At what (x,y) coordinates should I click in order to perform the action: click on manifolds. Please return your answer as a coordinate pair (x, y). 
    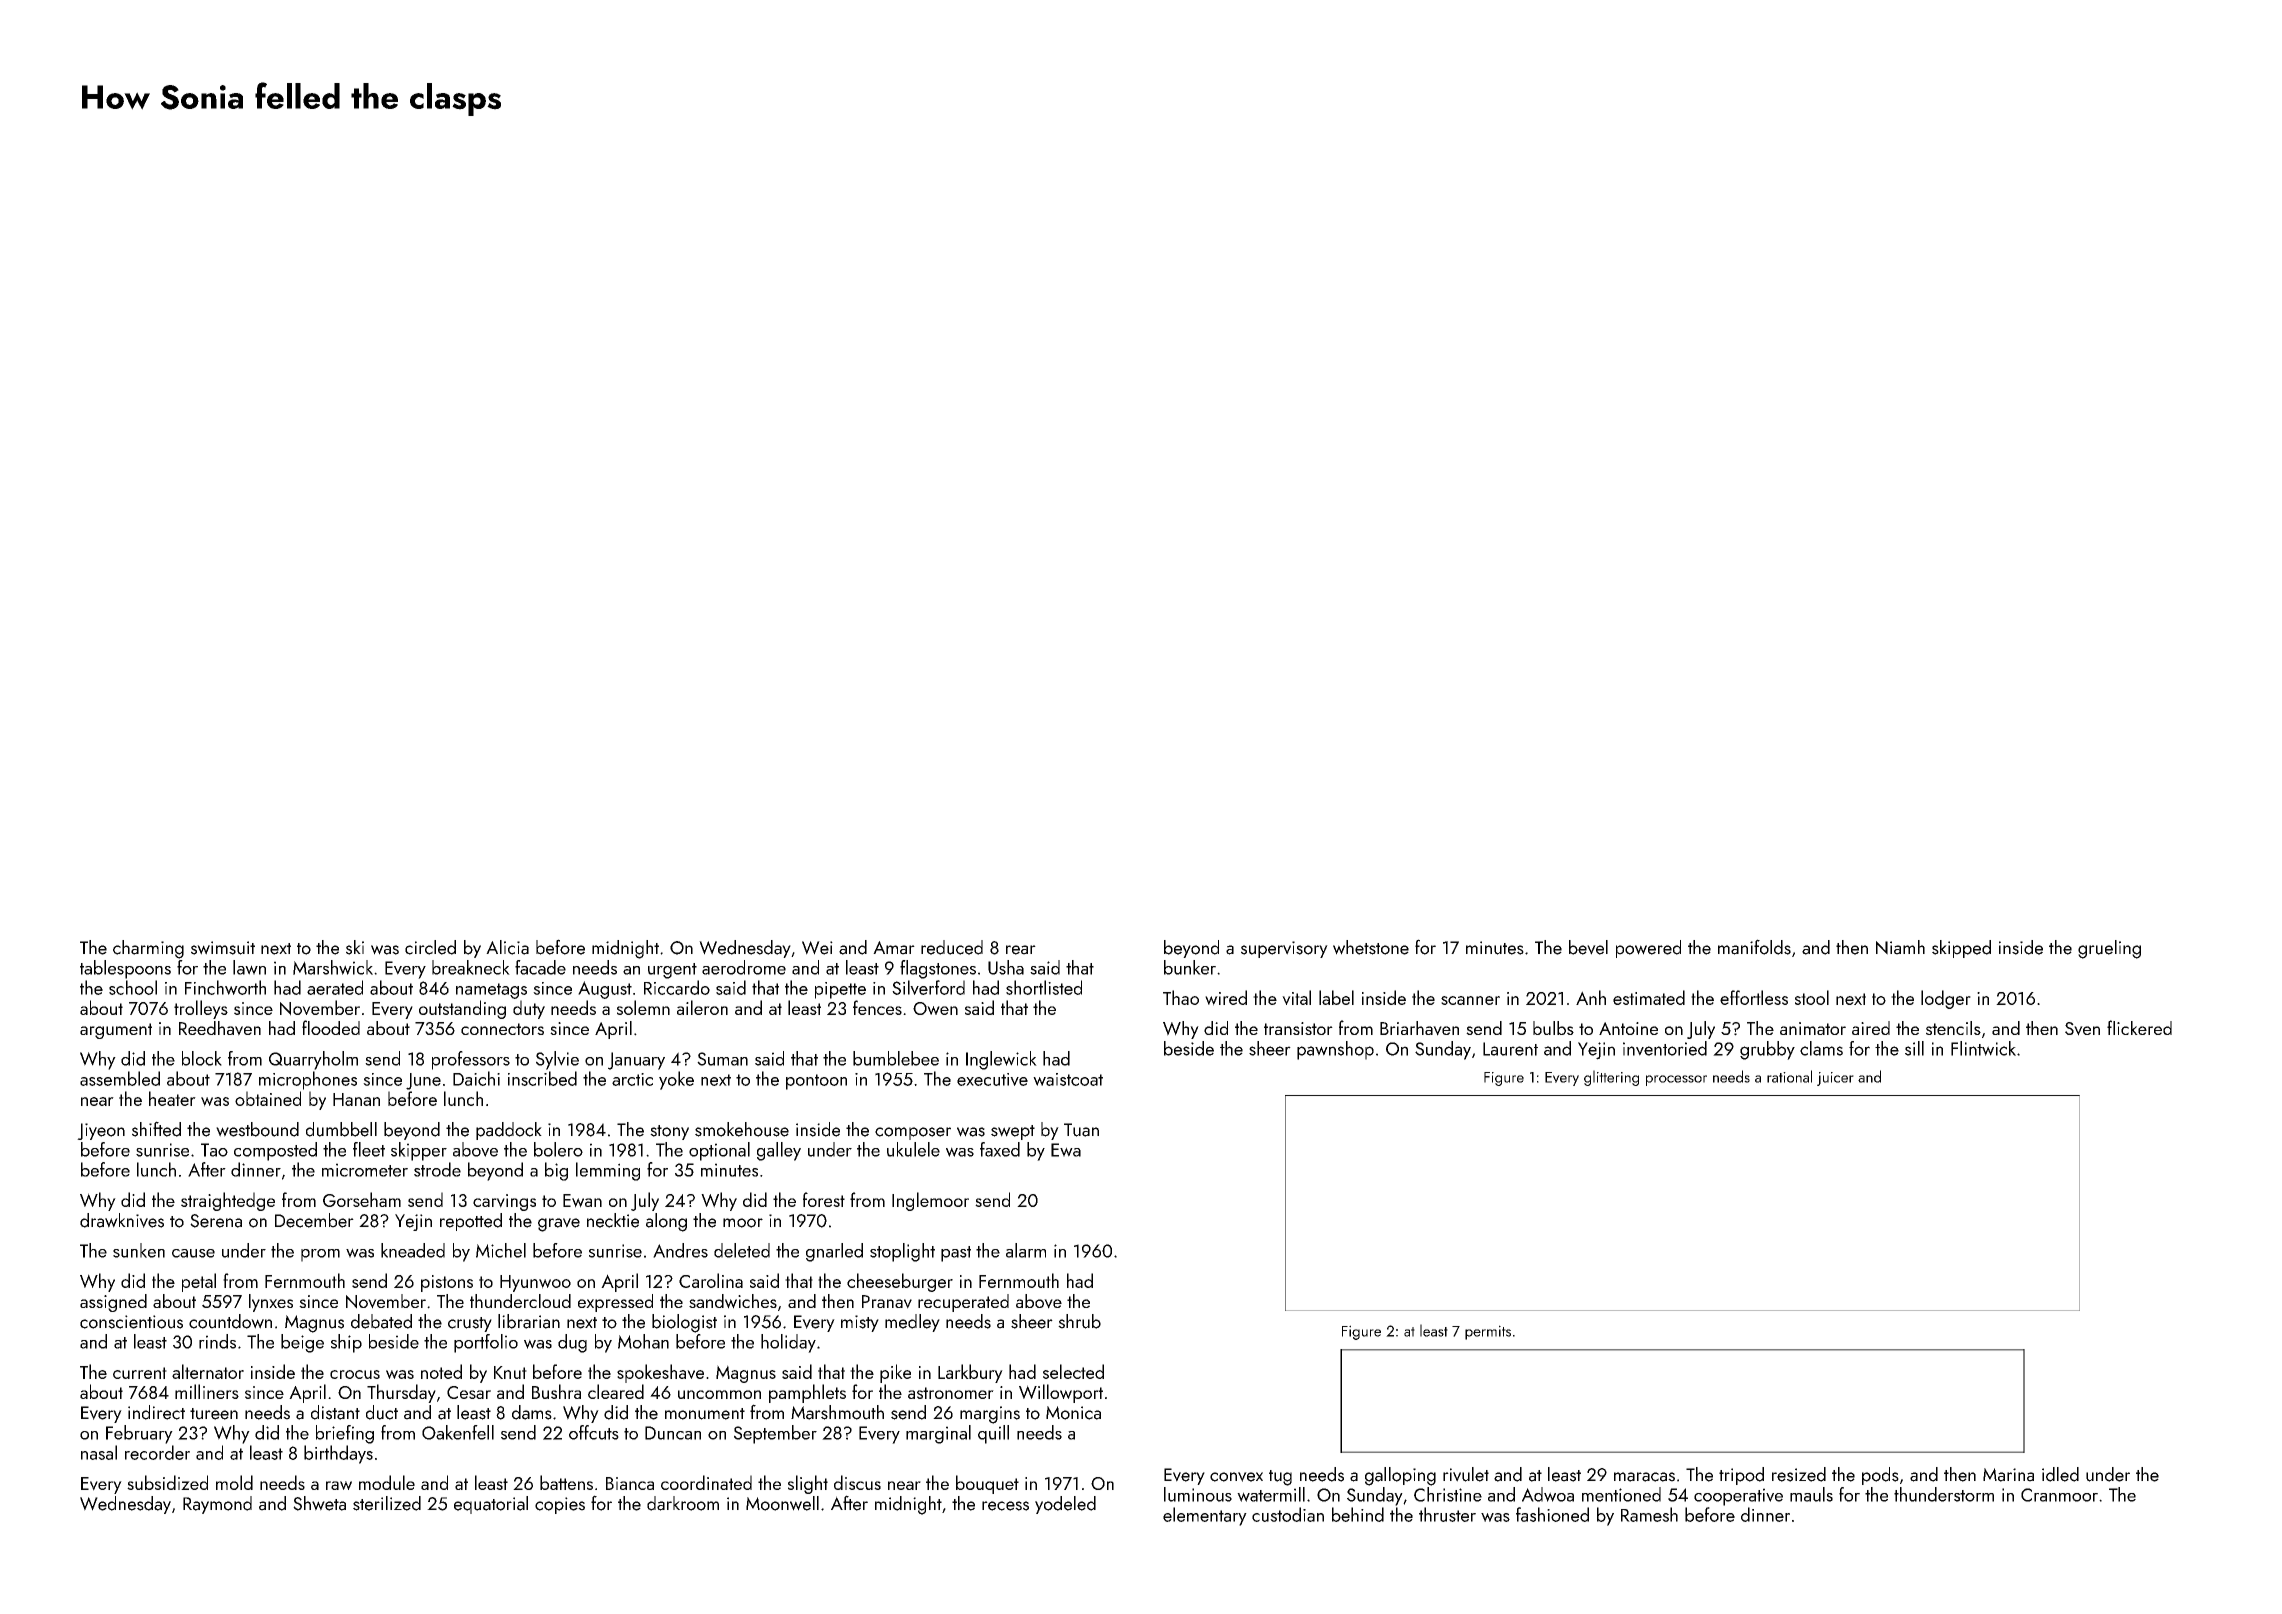
    Looking at the image, I should click on (1754, 947).
